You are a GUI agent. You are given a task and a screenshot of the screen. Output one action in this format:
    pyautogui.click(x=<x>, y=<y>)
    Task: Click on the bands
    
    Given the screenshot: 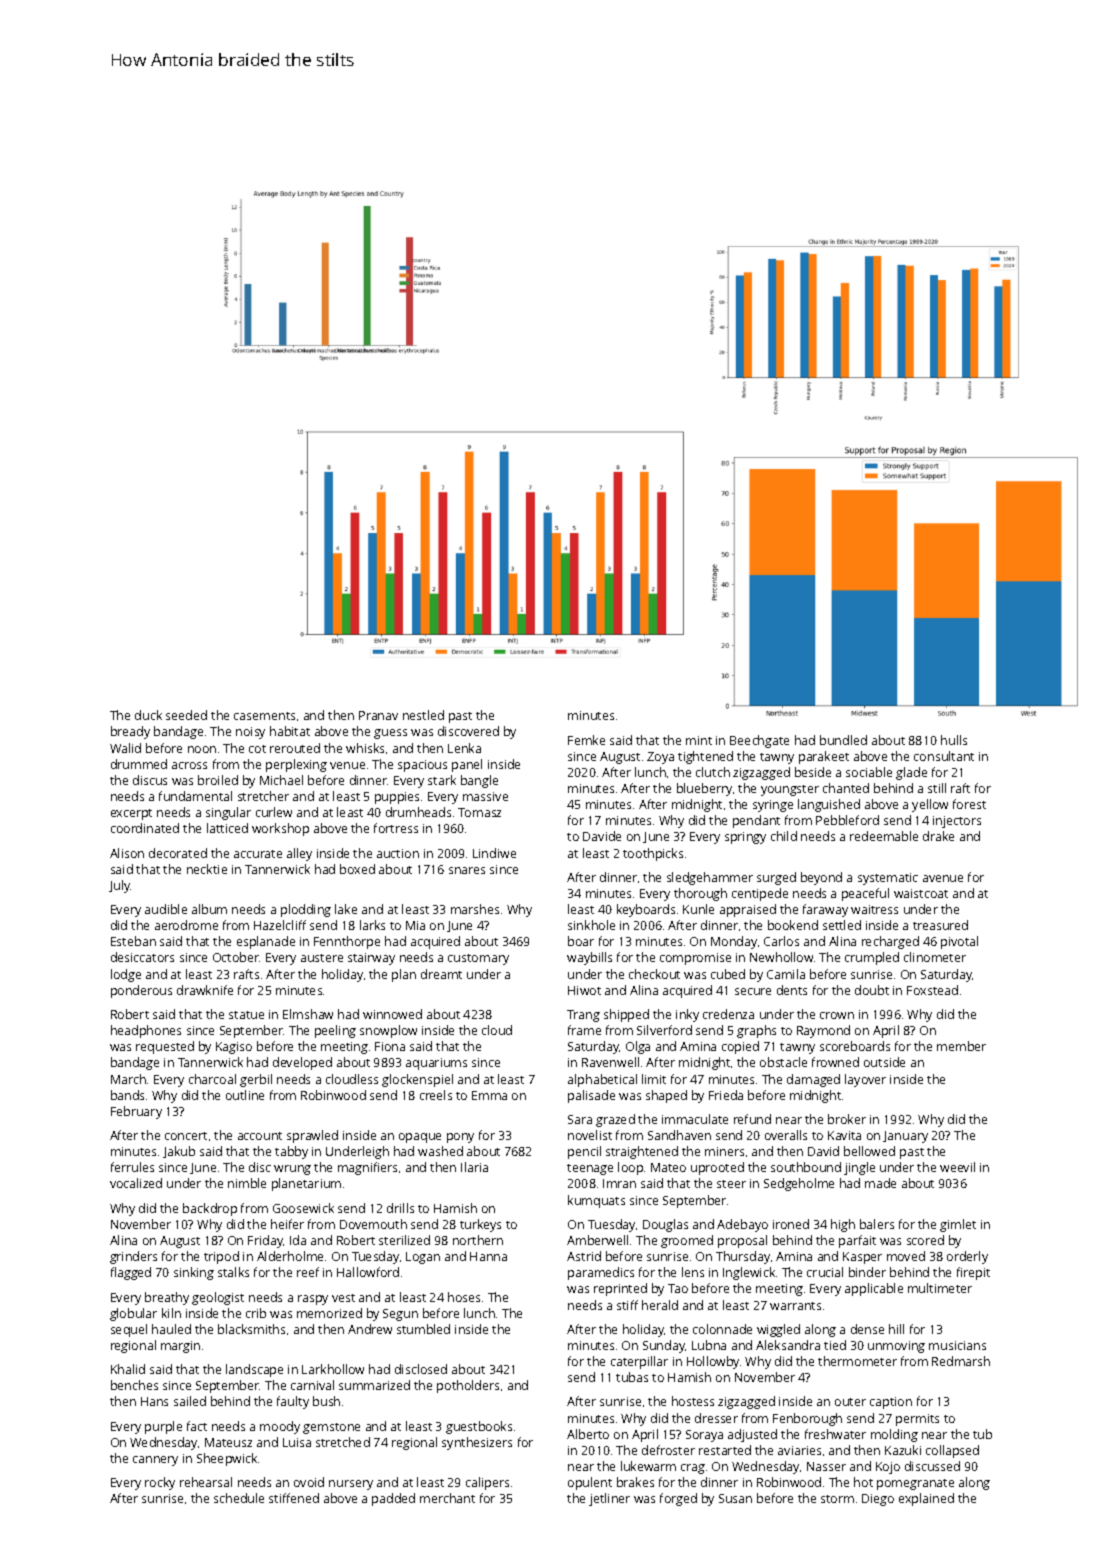 What is the action you would take?
    pyautogui.click(x=127, y=1095)
